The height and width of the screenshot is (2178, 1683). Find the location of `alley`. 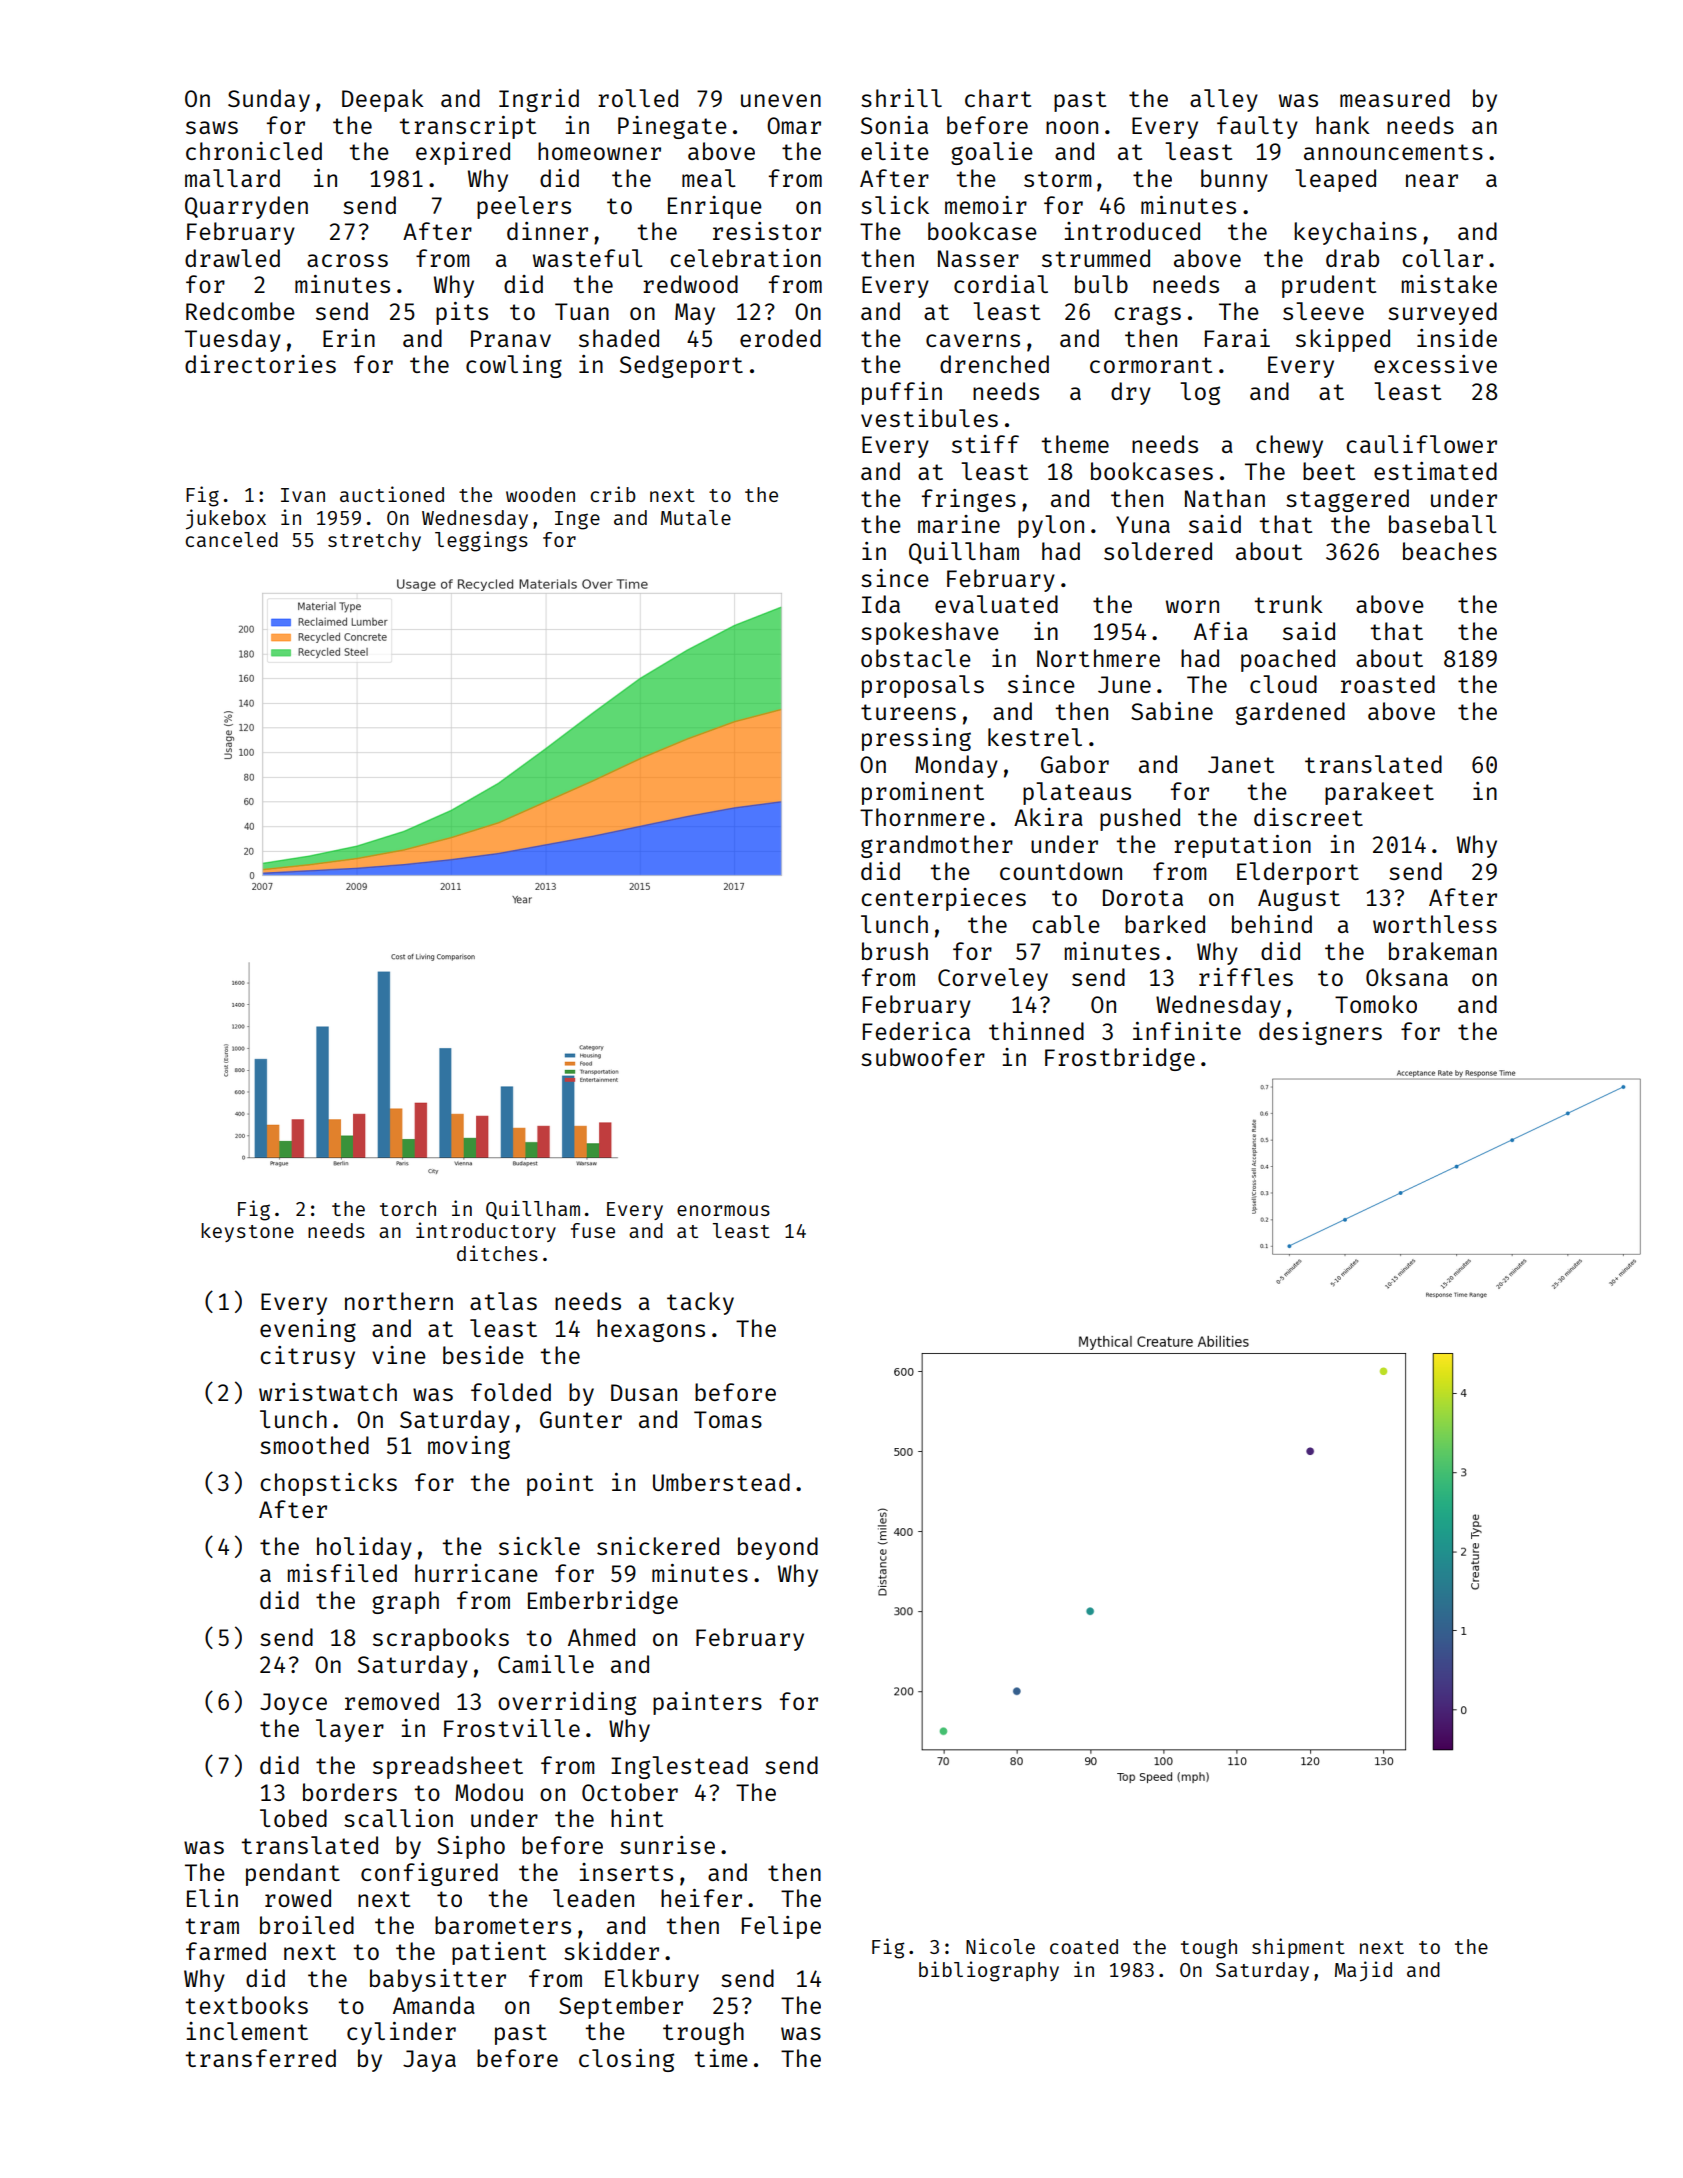

alley is located at coordinates (1224, 100).
